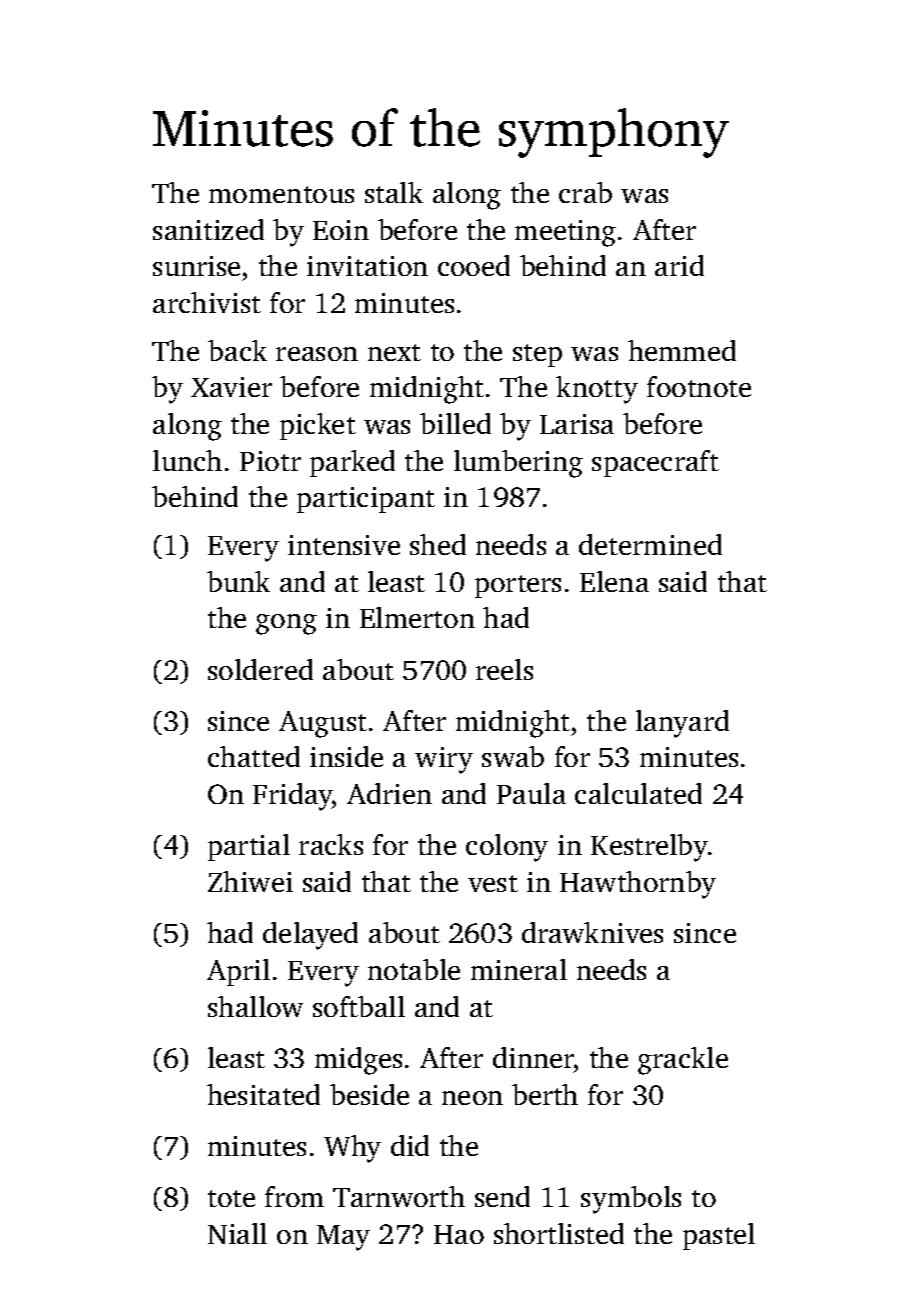 The image size is (924, 1311). What do you see at coordinates (263, 1094) in the page?
I see `hesitated` at bounding box center [263, 1094].
